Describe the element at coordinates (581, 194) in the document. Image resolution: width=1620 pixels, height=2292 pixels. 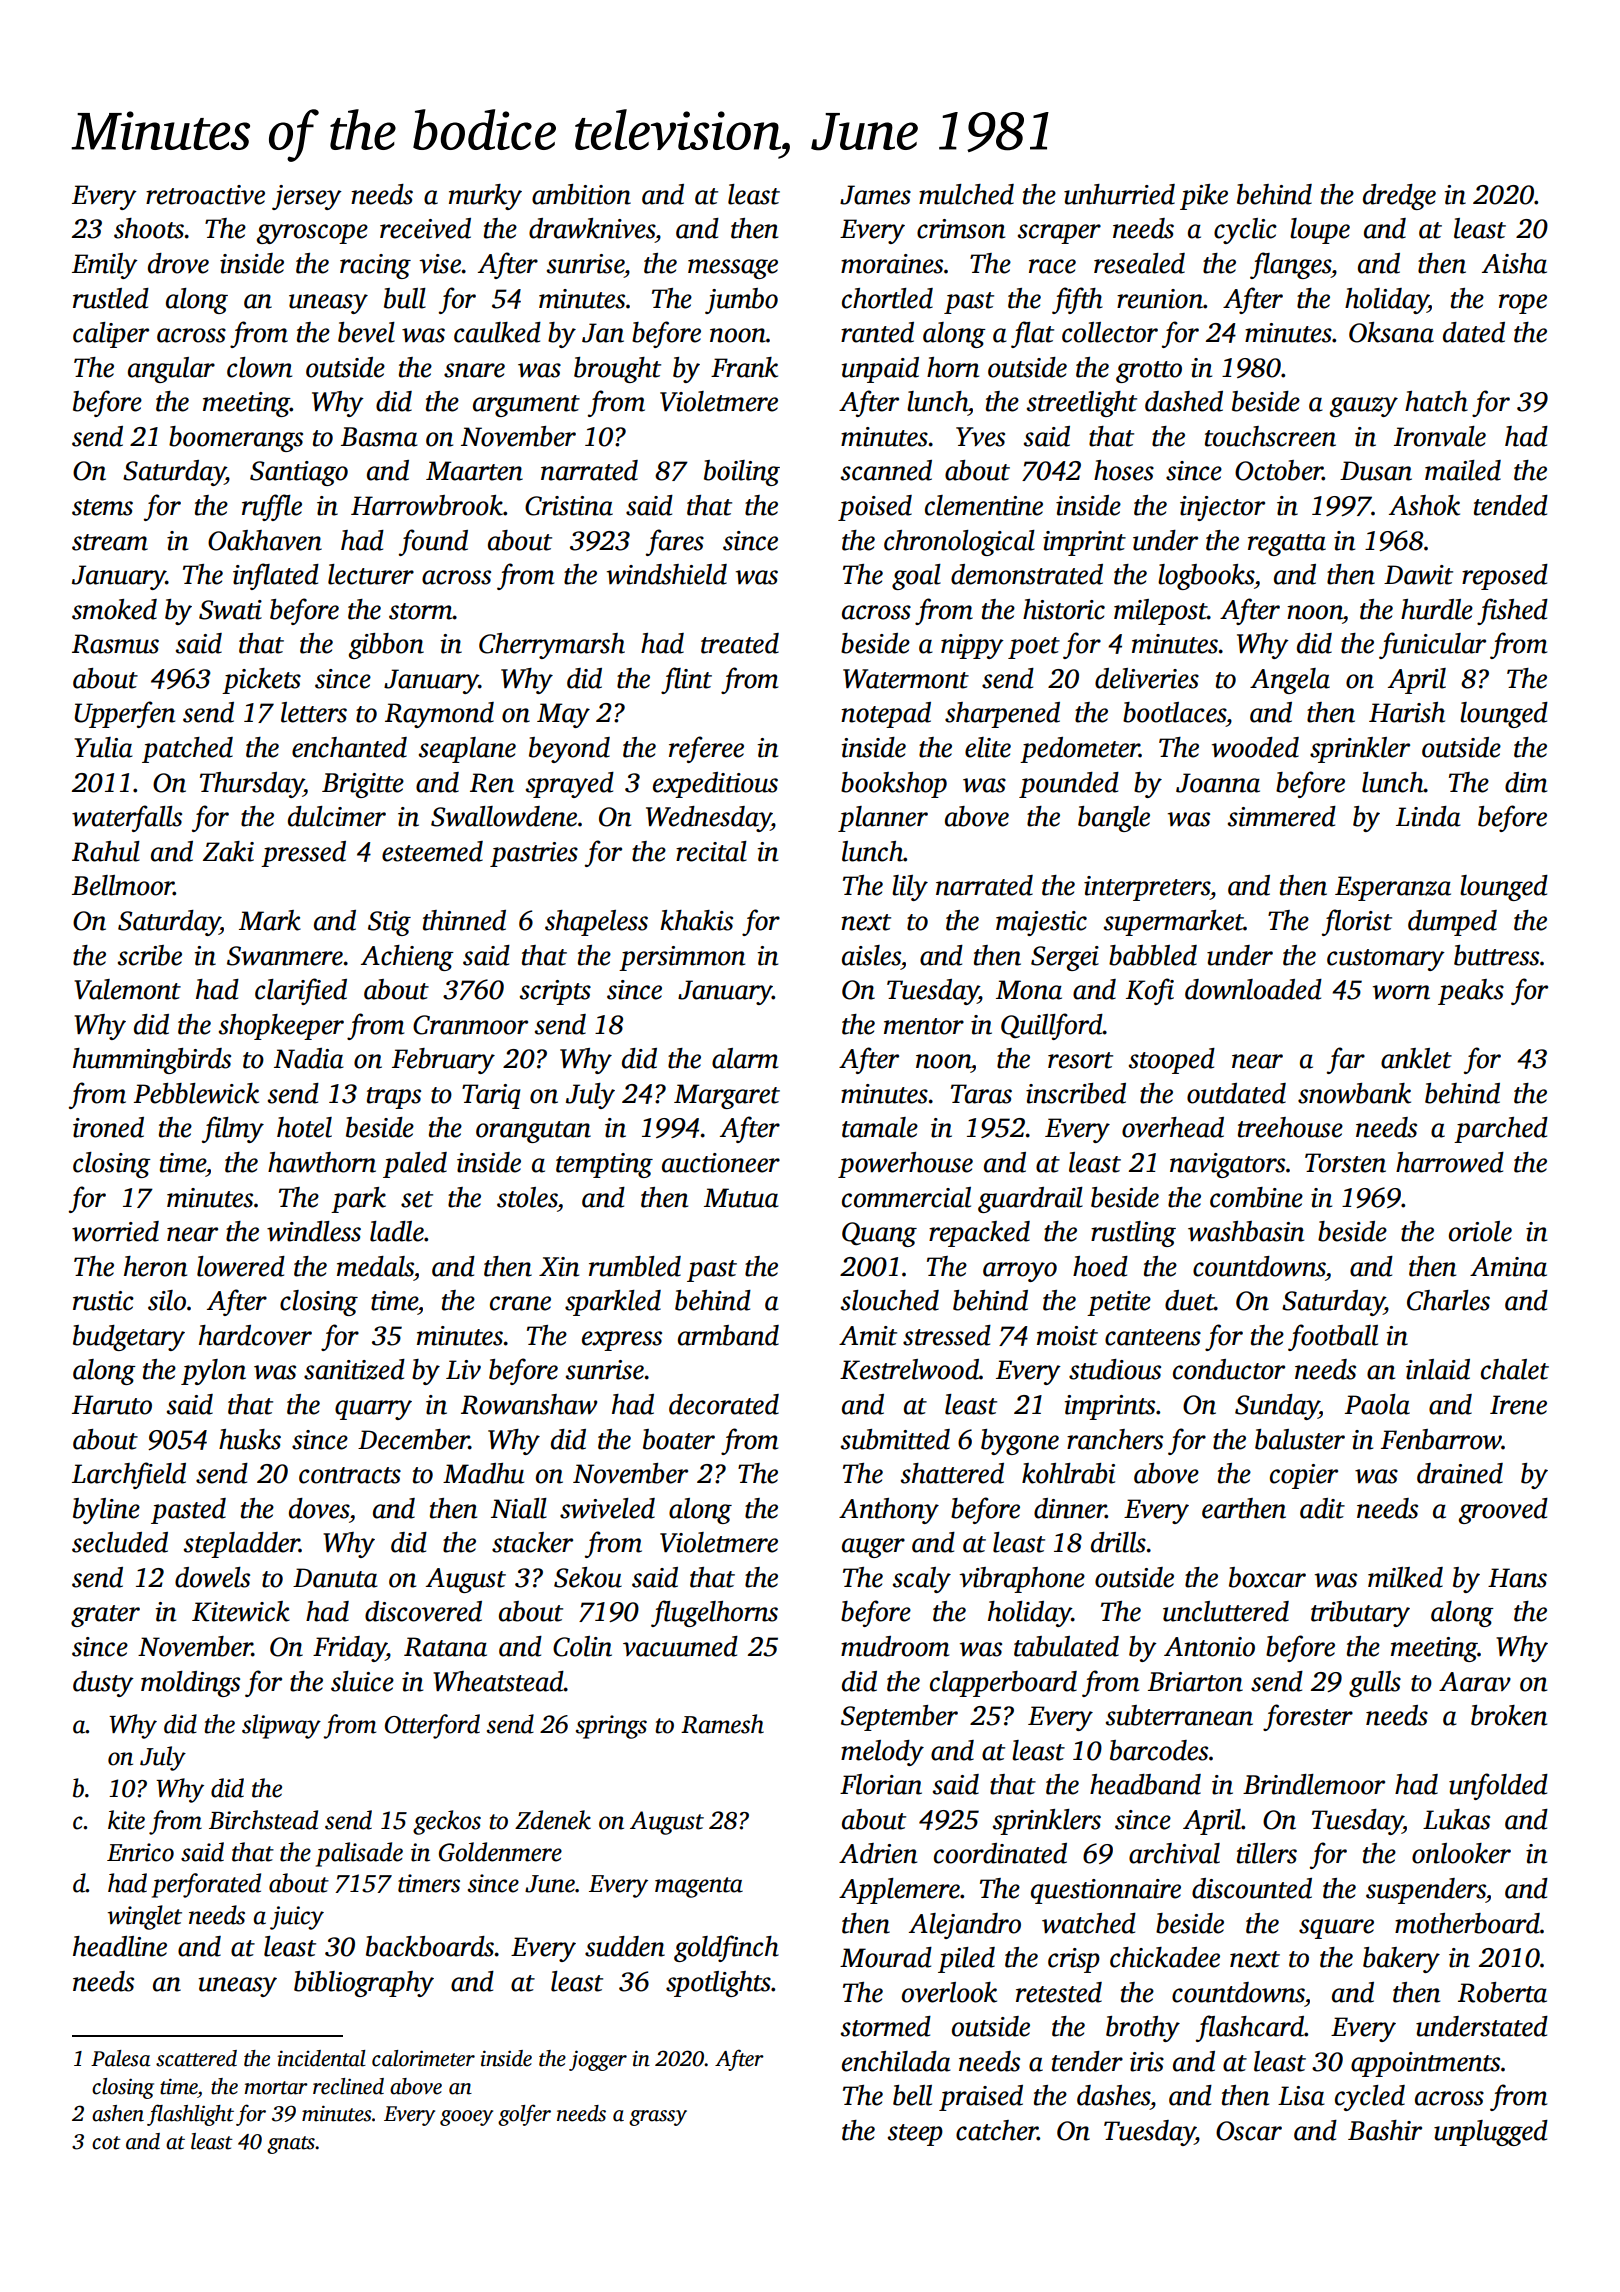
I see `ambition` at that location.
